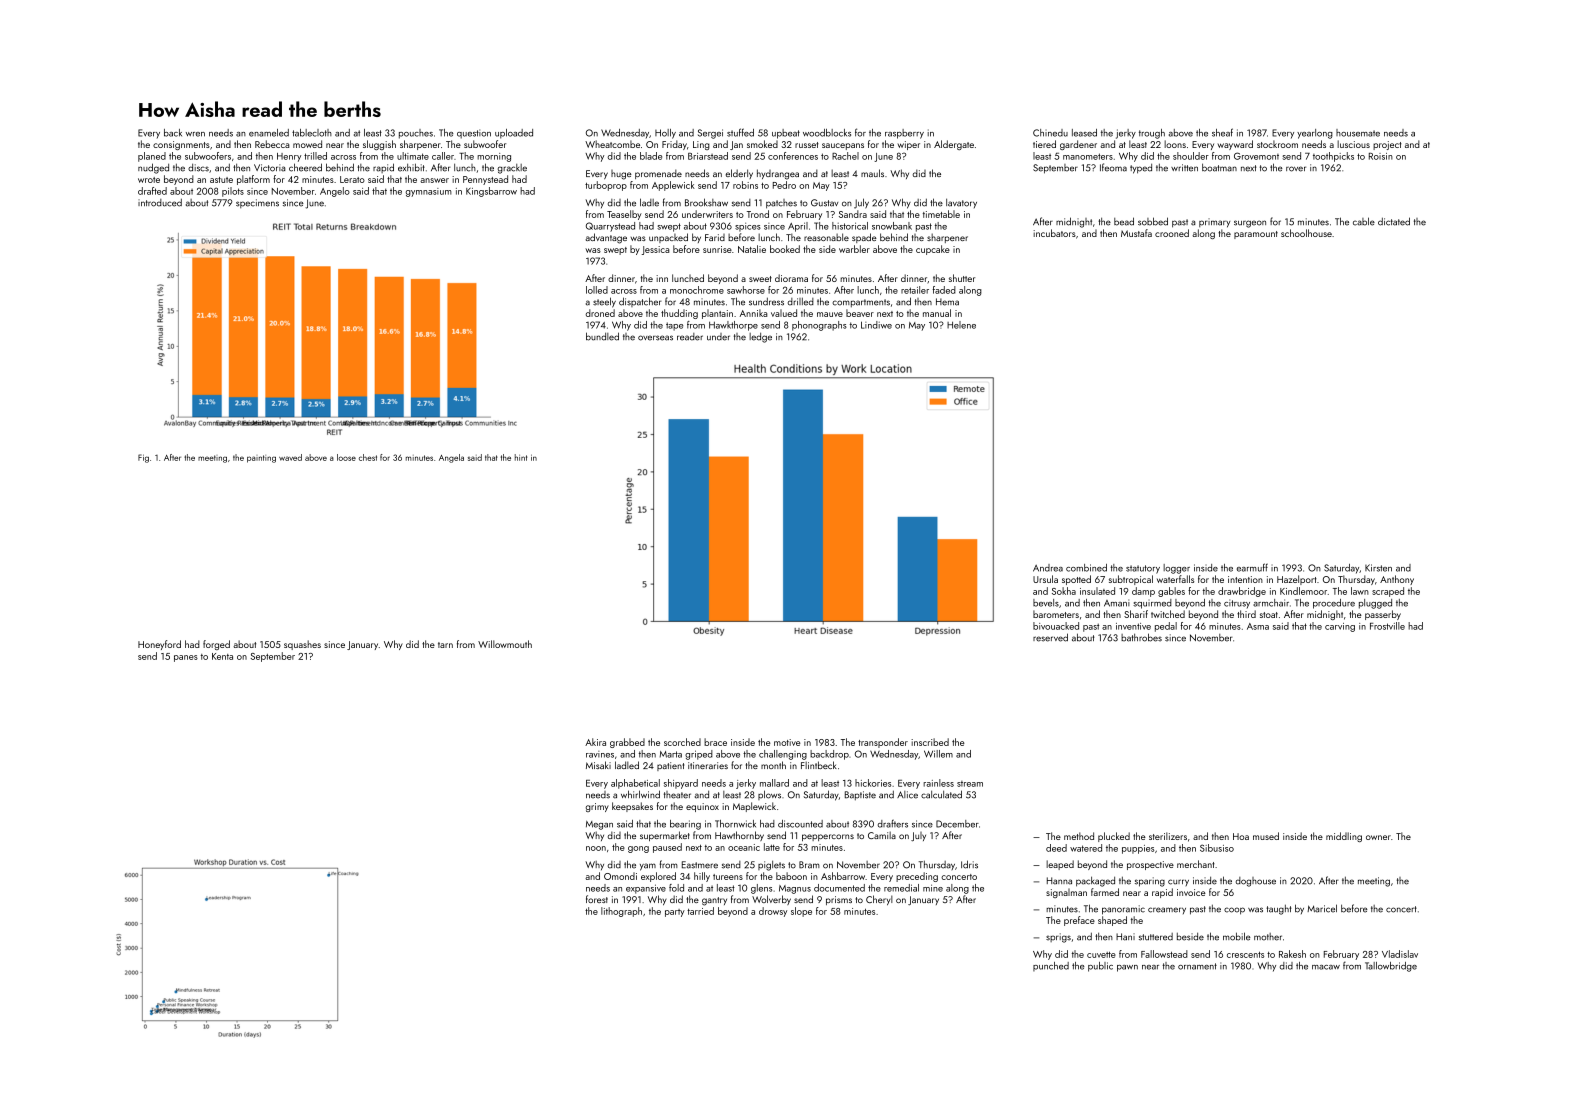 The image size is (1570, 1110). Describe the element at coordinates (597, 807) in the page. I see `grimy` at that location.
